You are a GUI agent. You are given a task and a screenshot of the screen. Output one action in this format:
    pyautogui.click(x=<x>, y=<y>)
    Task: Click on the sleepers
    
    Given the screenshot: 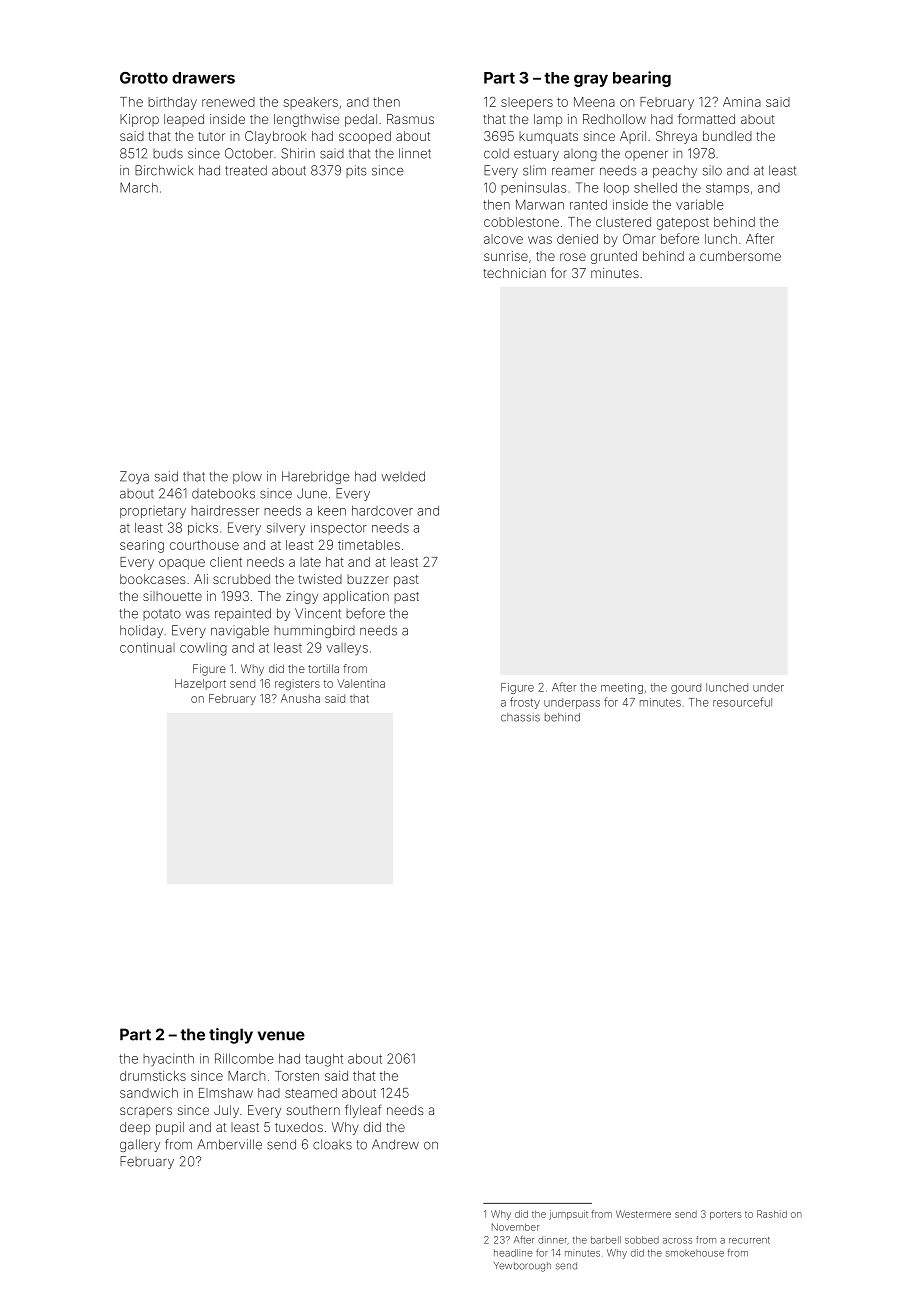 What is the action you would take?
    pyautogui.click(x=527, y=103)
